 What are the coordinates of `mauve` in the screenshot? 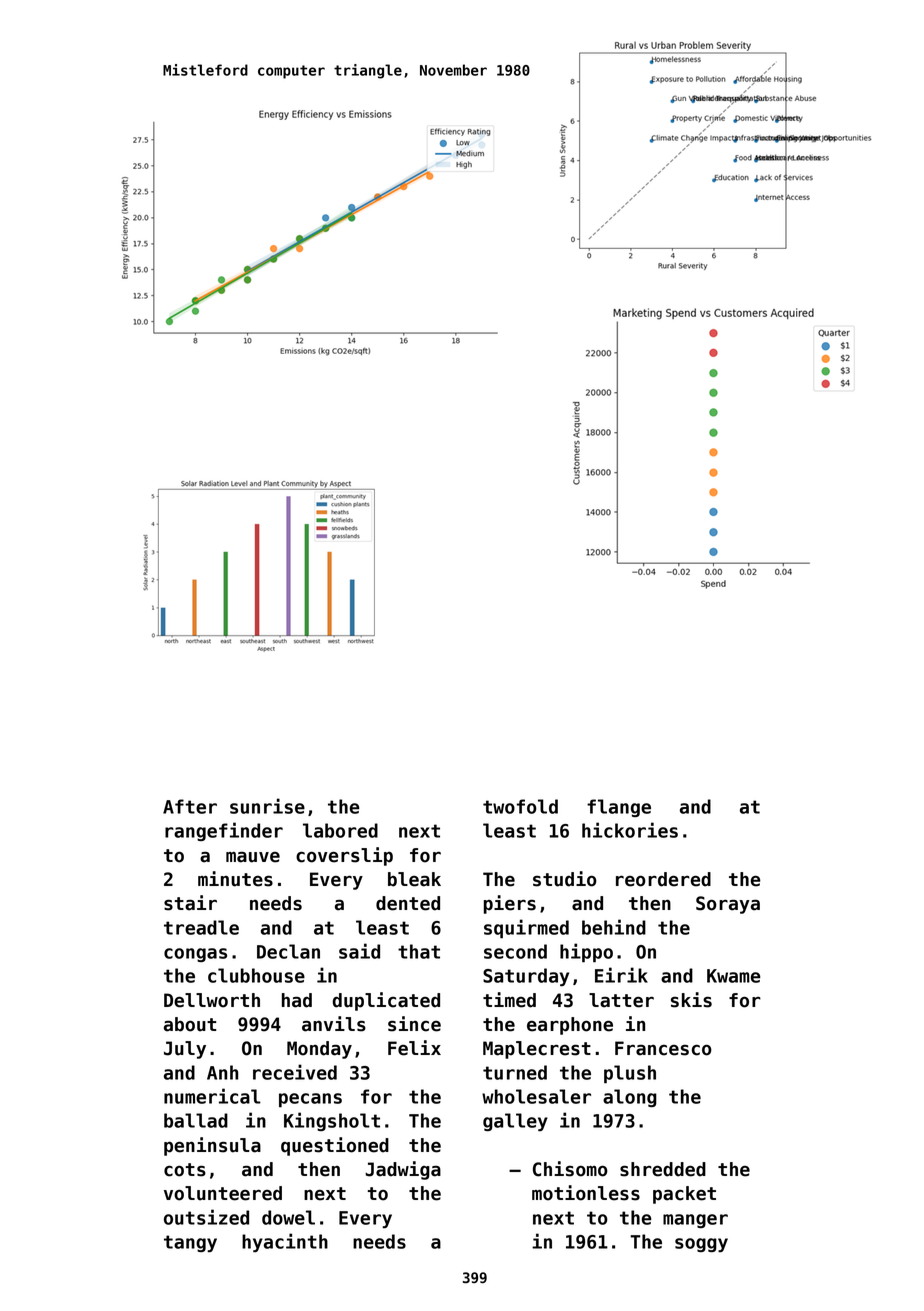 It's located at (253, 857).
